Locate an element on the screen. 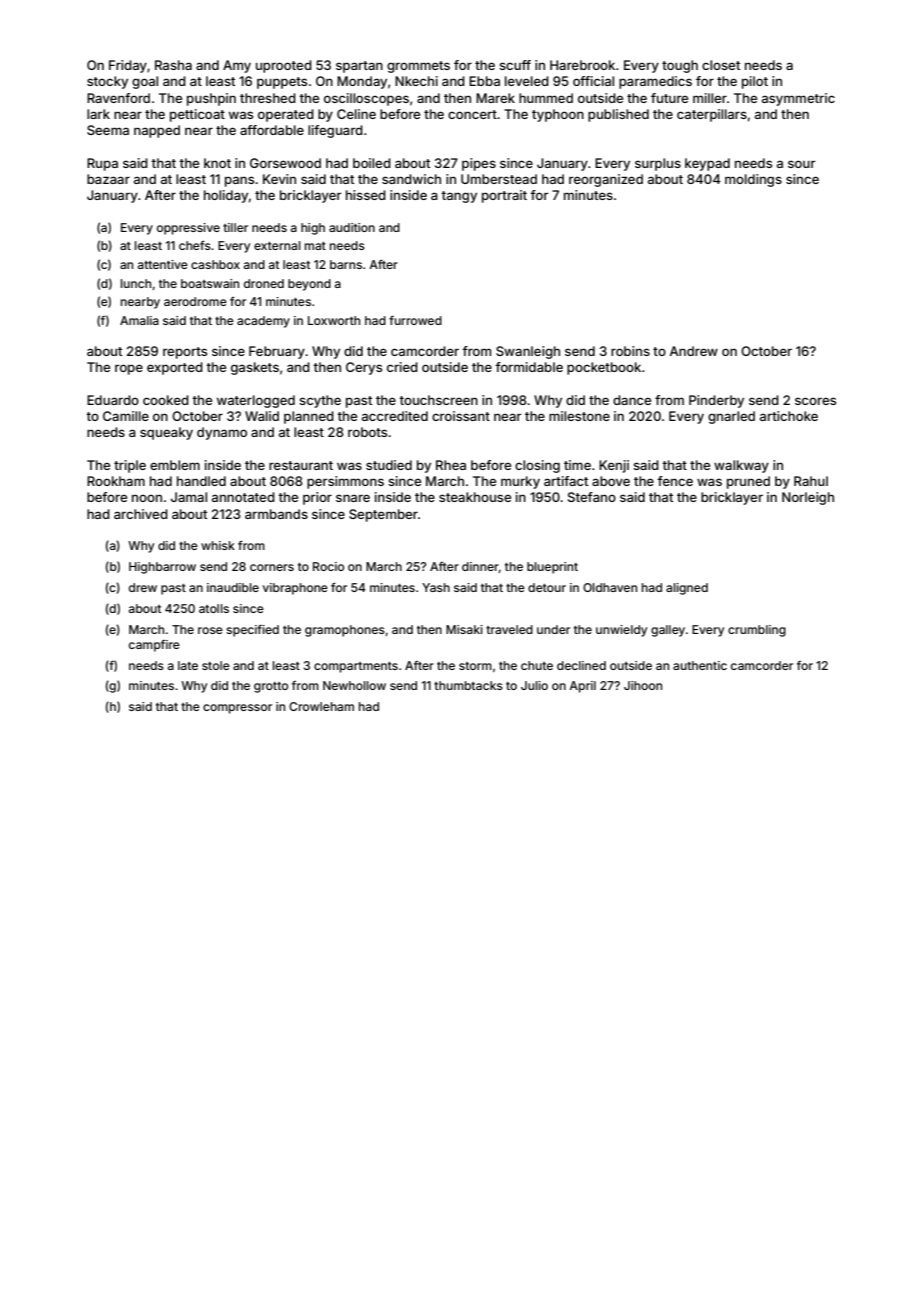  portrait is located at coordinates (504, 196).
